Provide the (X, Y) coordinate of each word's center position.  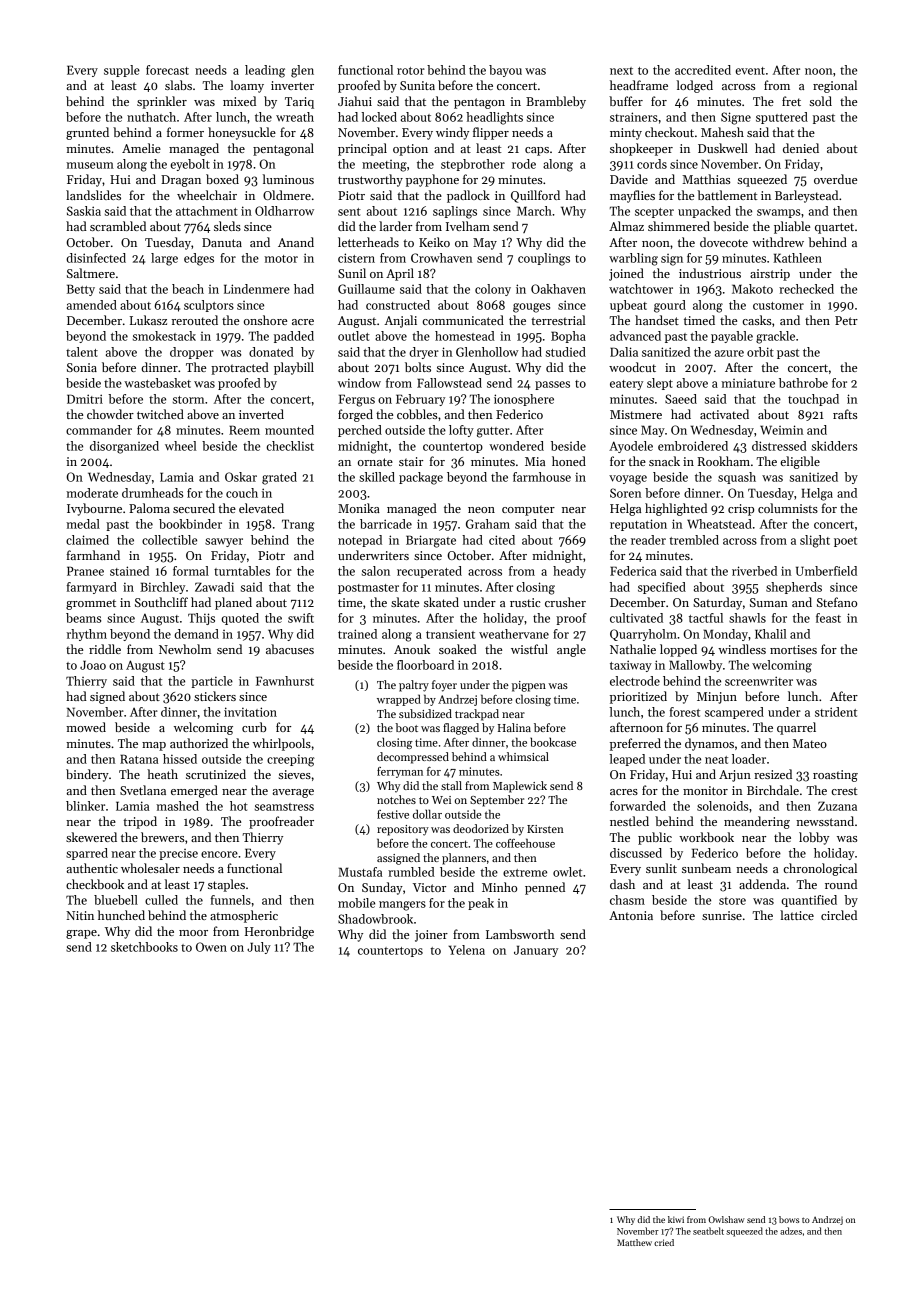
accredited (703, 70)
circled (839, 915)
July (259, 948)
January (536, 951)
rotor (411, 71)
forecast (167, 70)
